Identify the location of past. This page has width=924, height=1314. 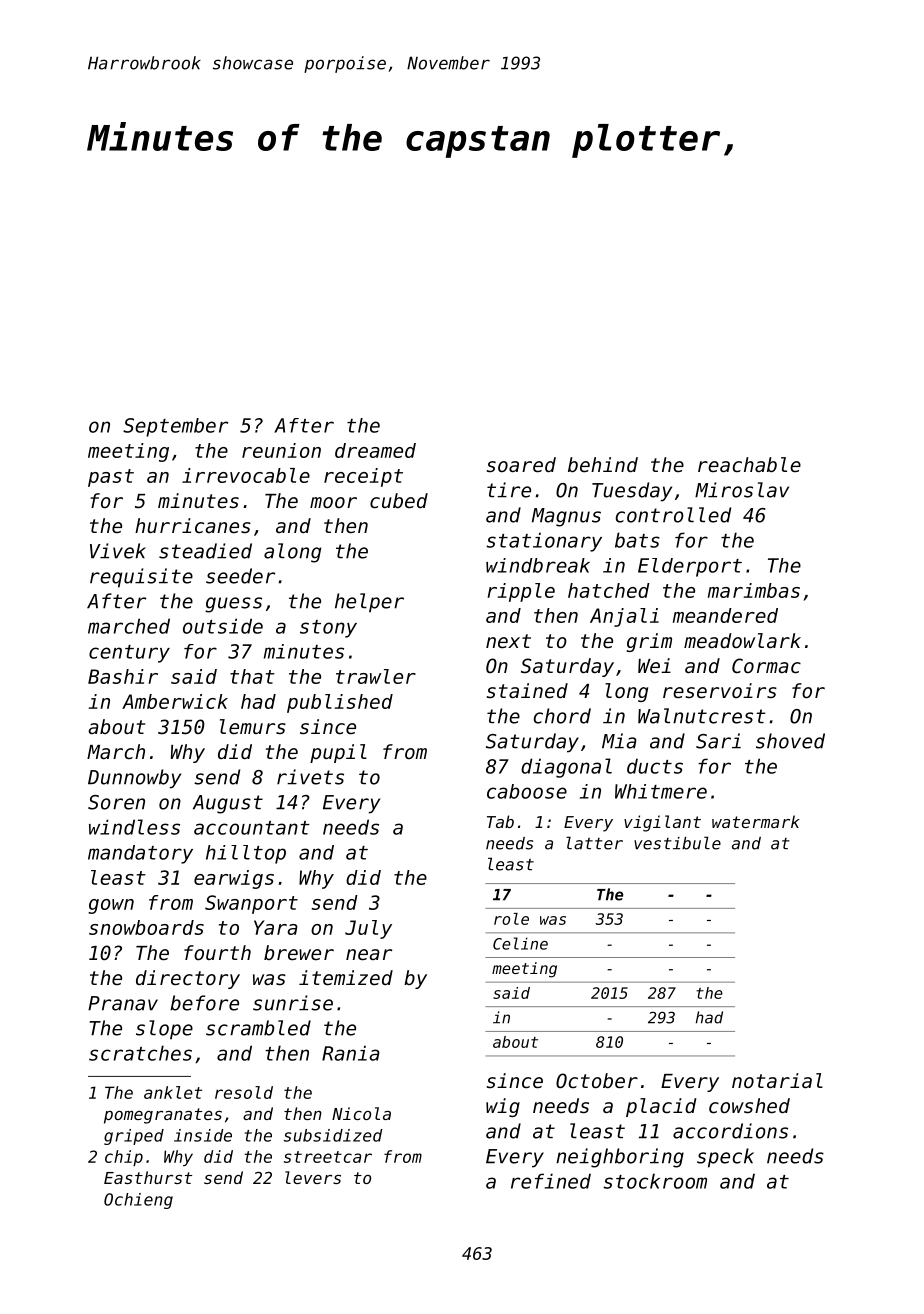
(111, 478).
